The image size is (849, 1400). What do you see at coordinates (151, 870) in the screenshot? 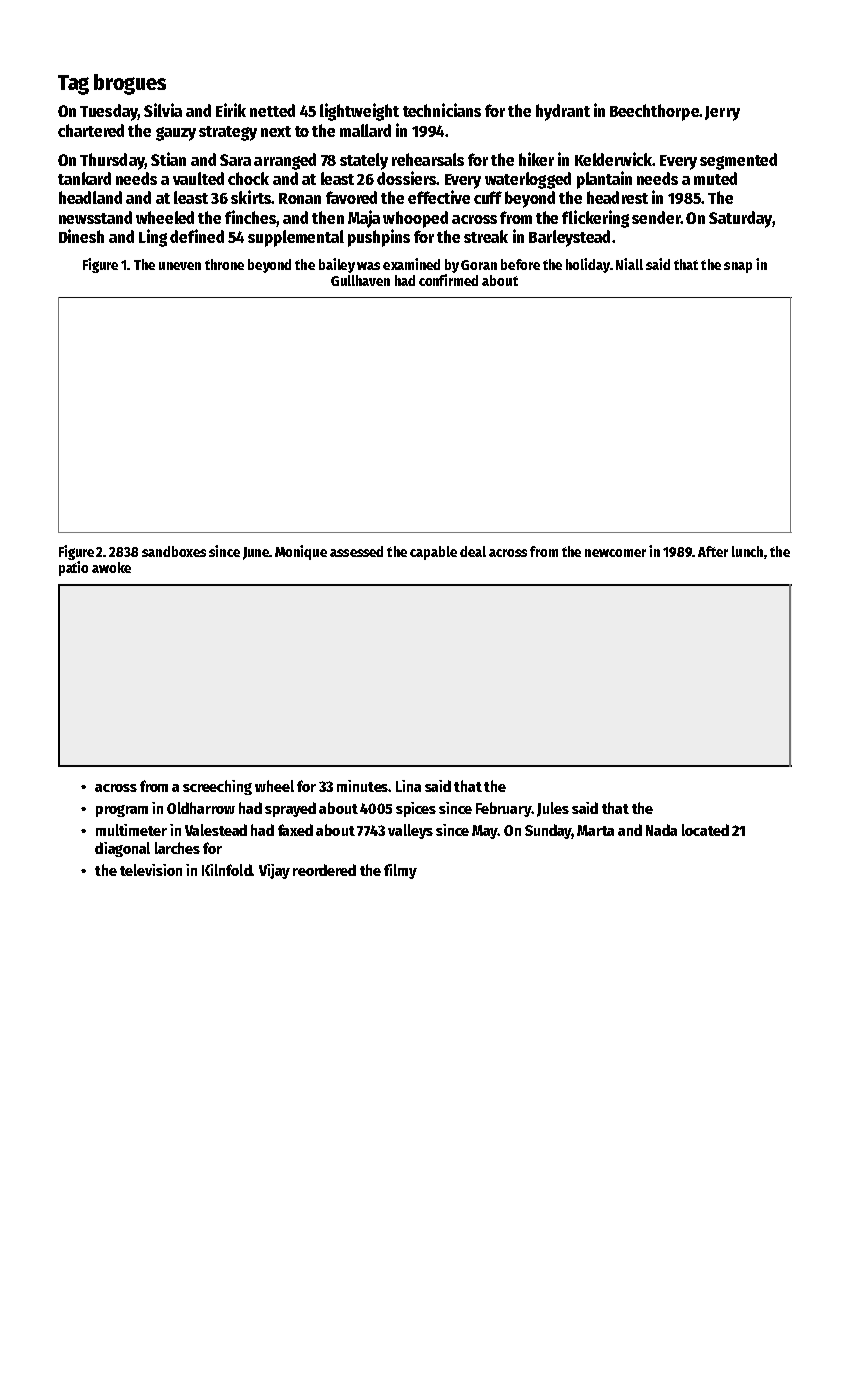
I see `television` at bounding box center [151, 870].
